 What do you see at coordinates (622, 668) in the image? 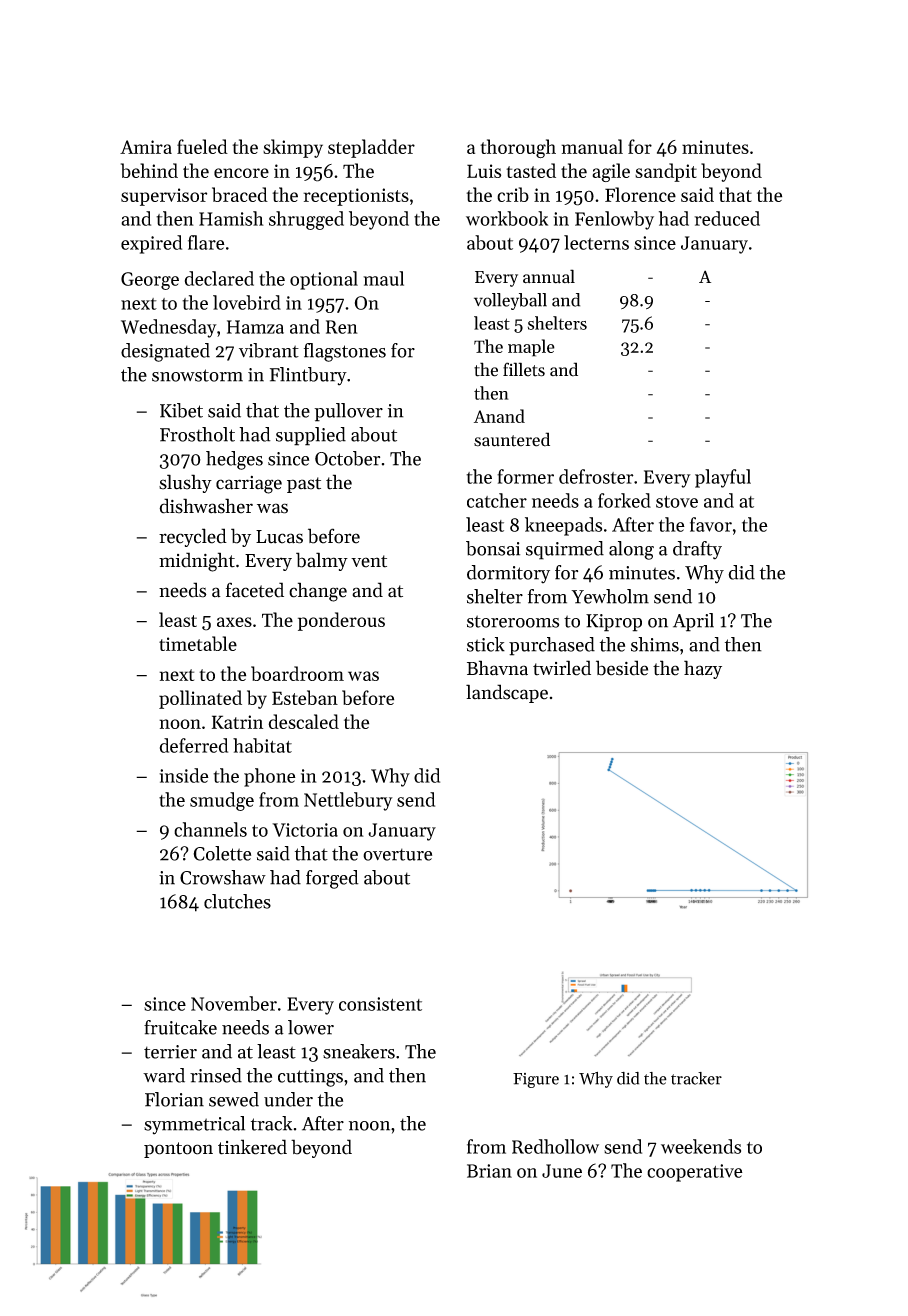
I see `beside` at bounding box center [622, 668].
